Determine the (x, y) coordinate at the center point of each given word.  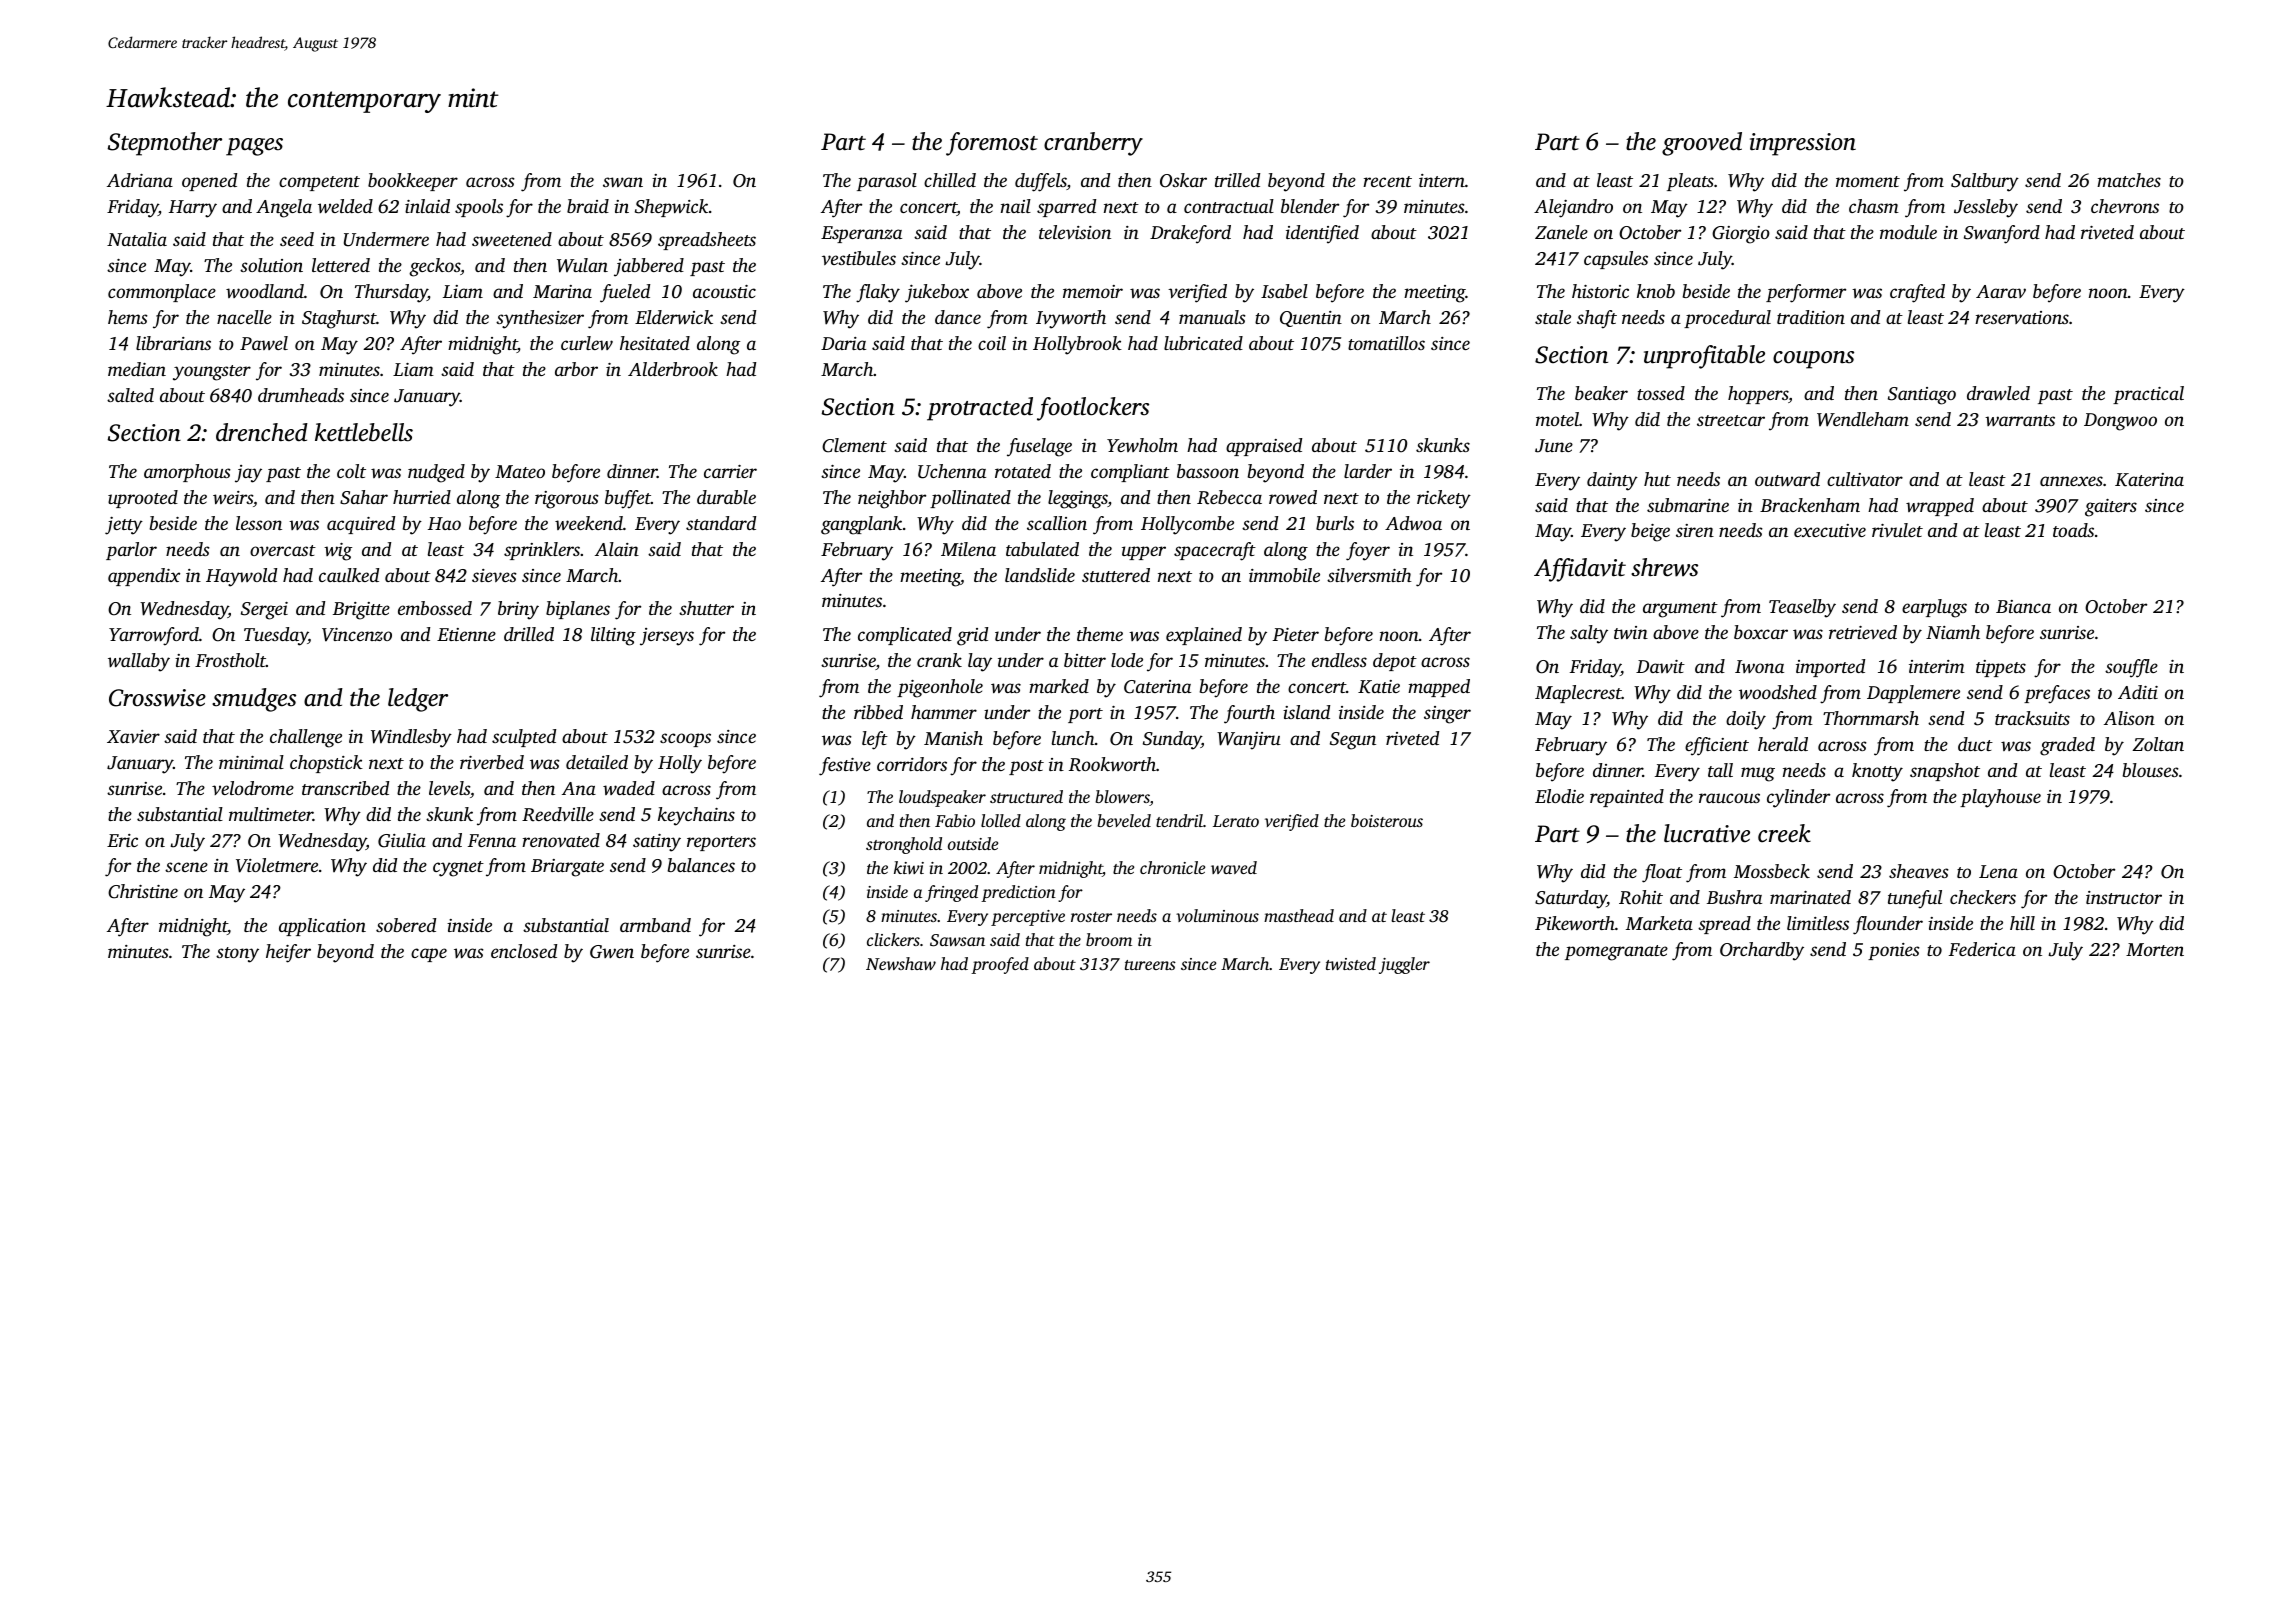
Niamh (1953, 632)
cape (429, 955)
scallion (1057, 523)
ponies (1894, 951)
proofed (1000, 965)
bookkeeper (413, 182)
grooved (1702, 144)
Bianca (2023, 606)
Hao (444, 523)
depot (1395, 662)
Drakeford (1190, 234)
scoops (685, 740)
